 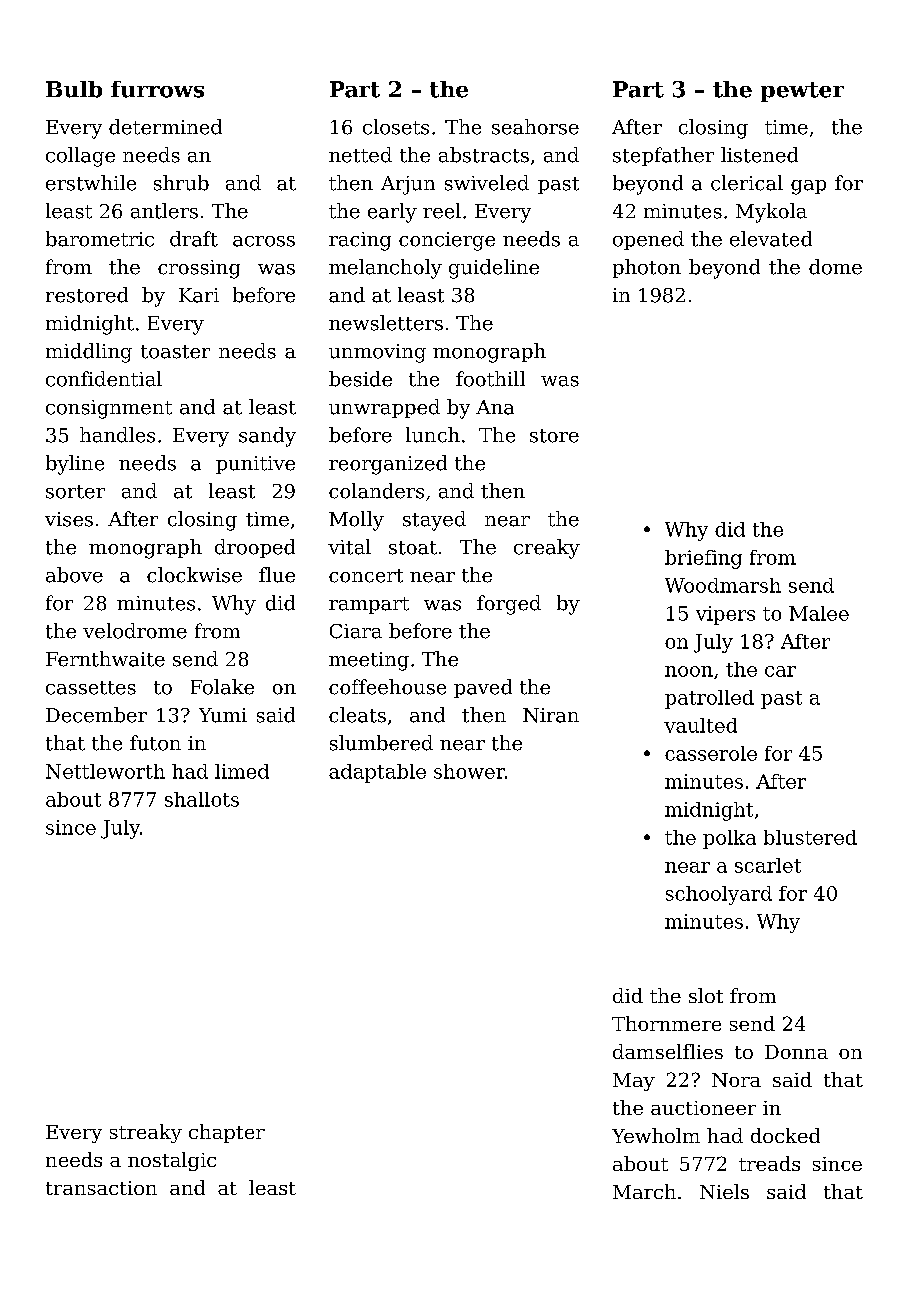 What do you see at coordinates (101, 1188) in the screenshot?
I see `transaction` at bounding box center [101, 1188].
